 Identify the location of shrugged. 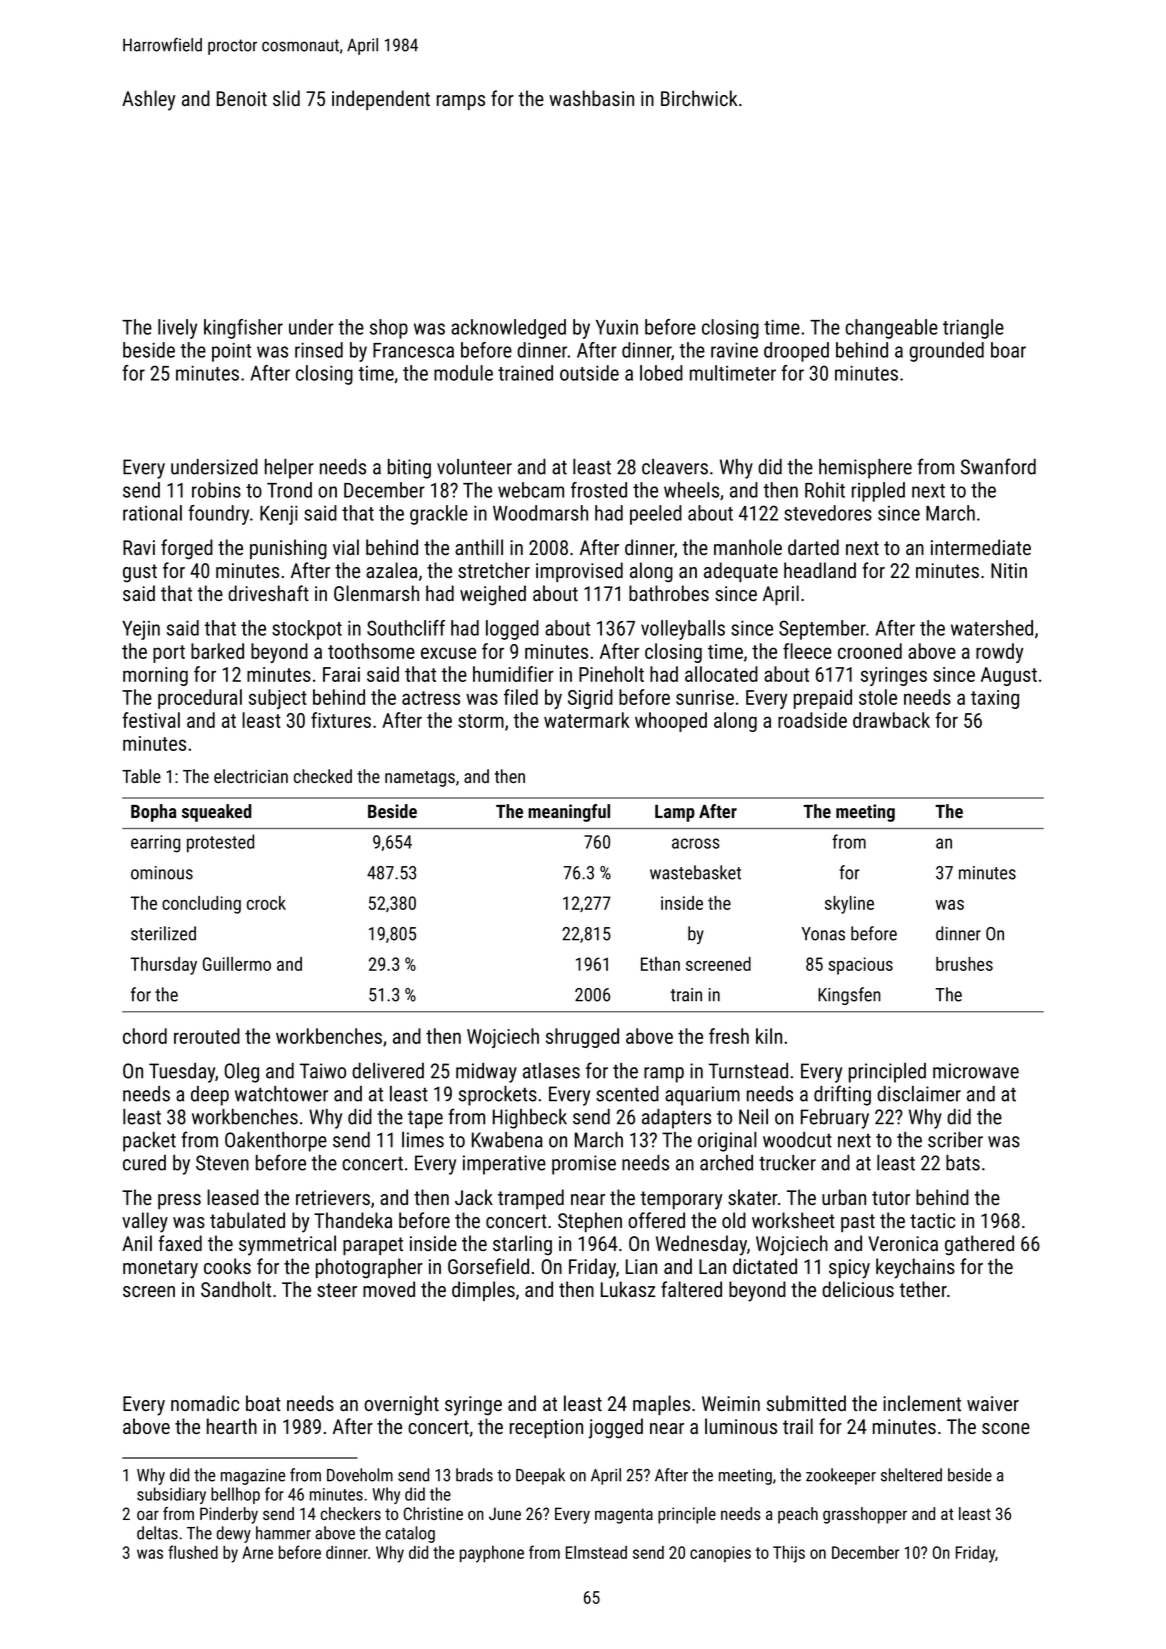
(582, 1038).
